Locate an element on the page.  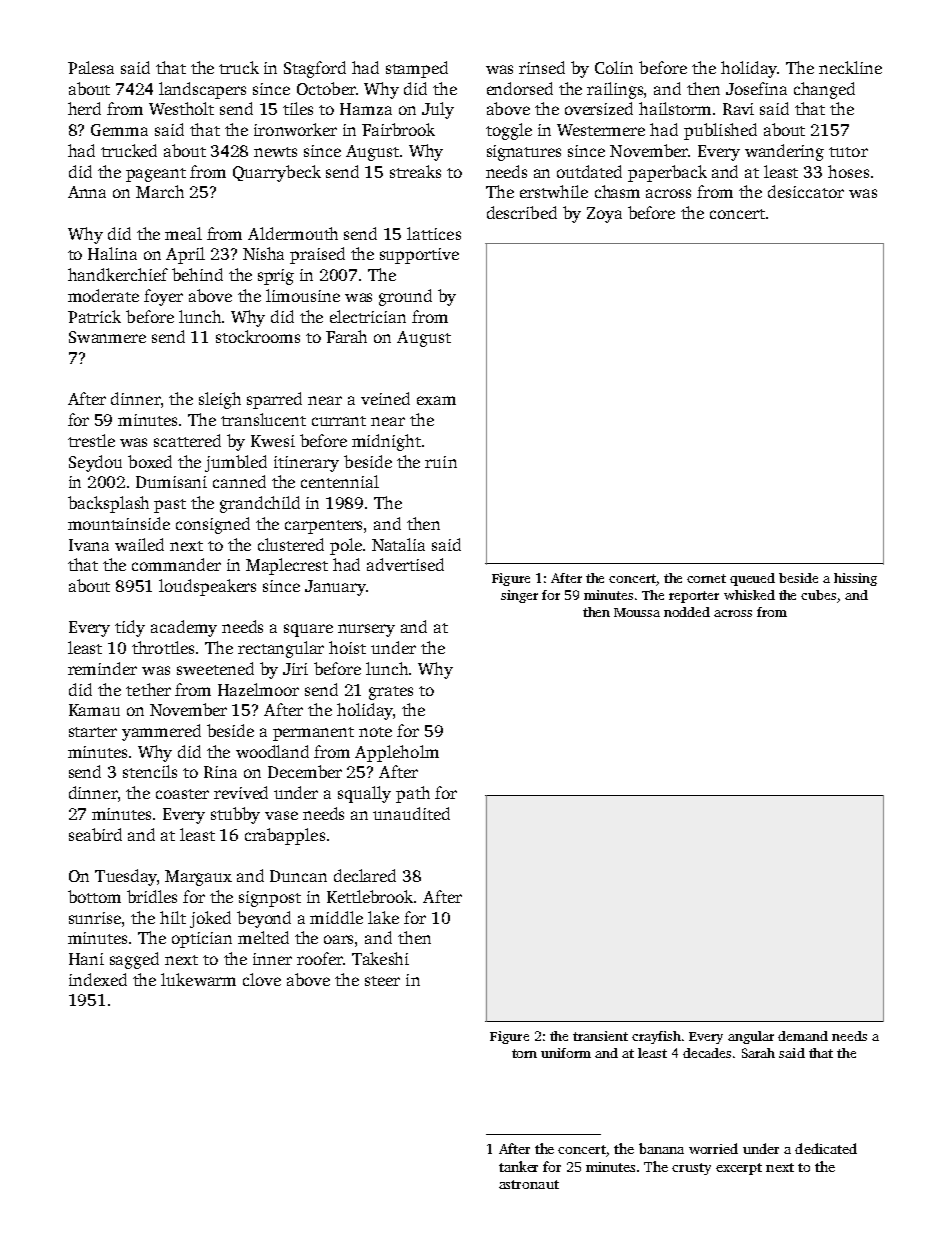
queued is located at coordinates (752, 579).
